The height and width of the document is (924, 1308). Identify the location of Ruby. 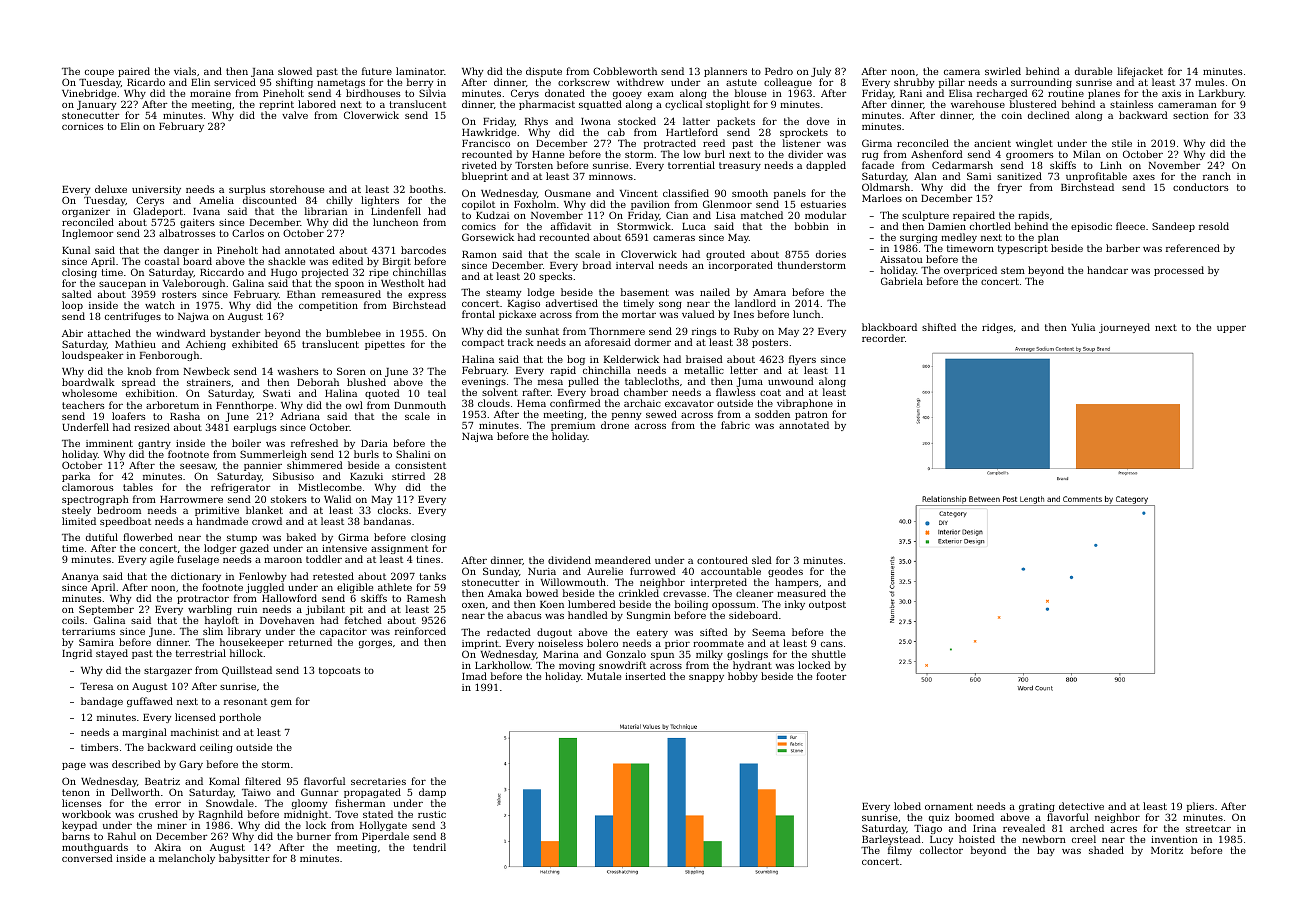
(746, 332).
